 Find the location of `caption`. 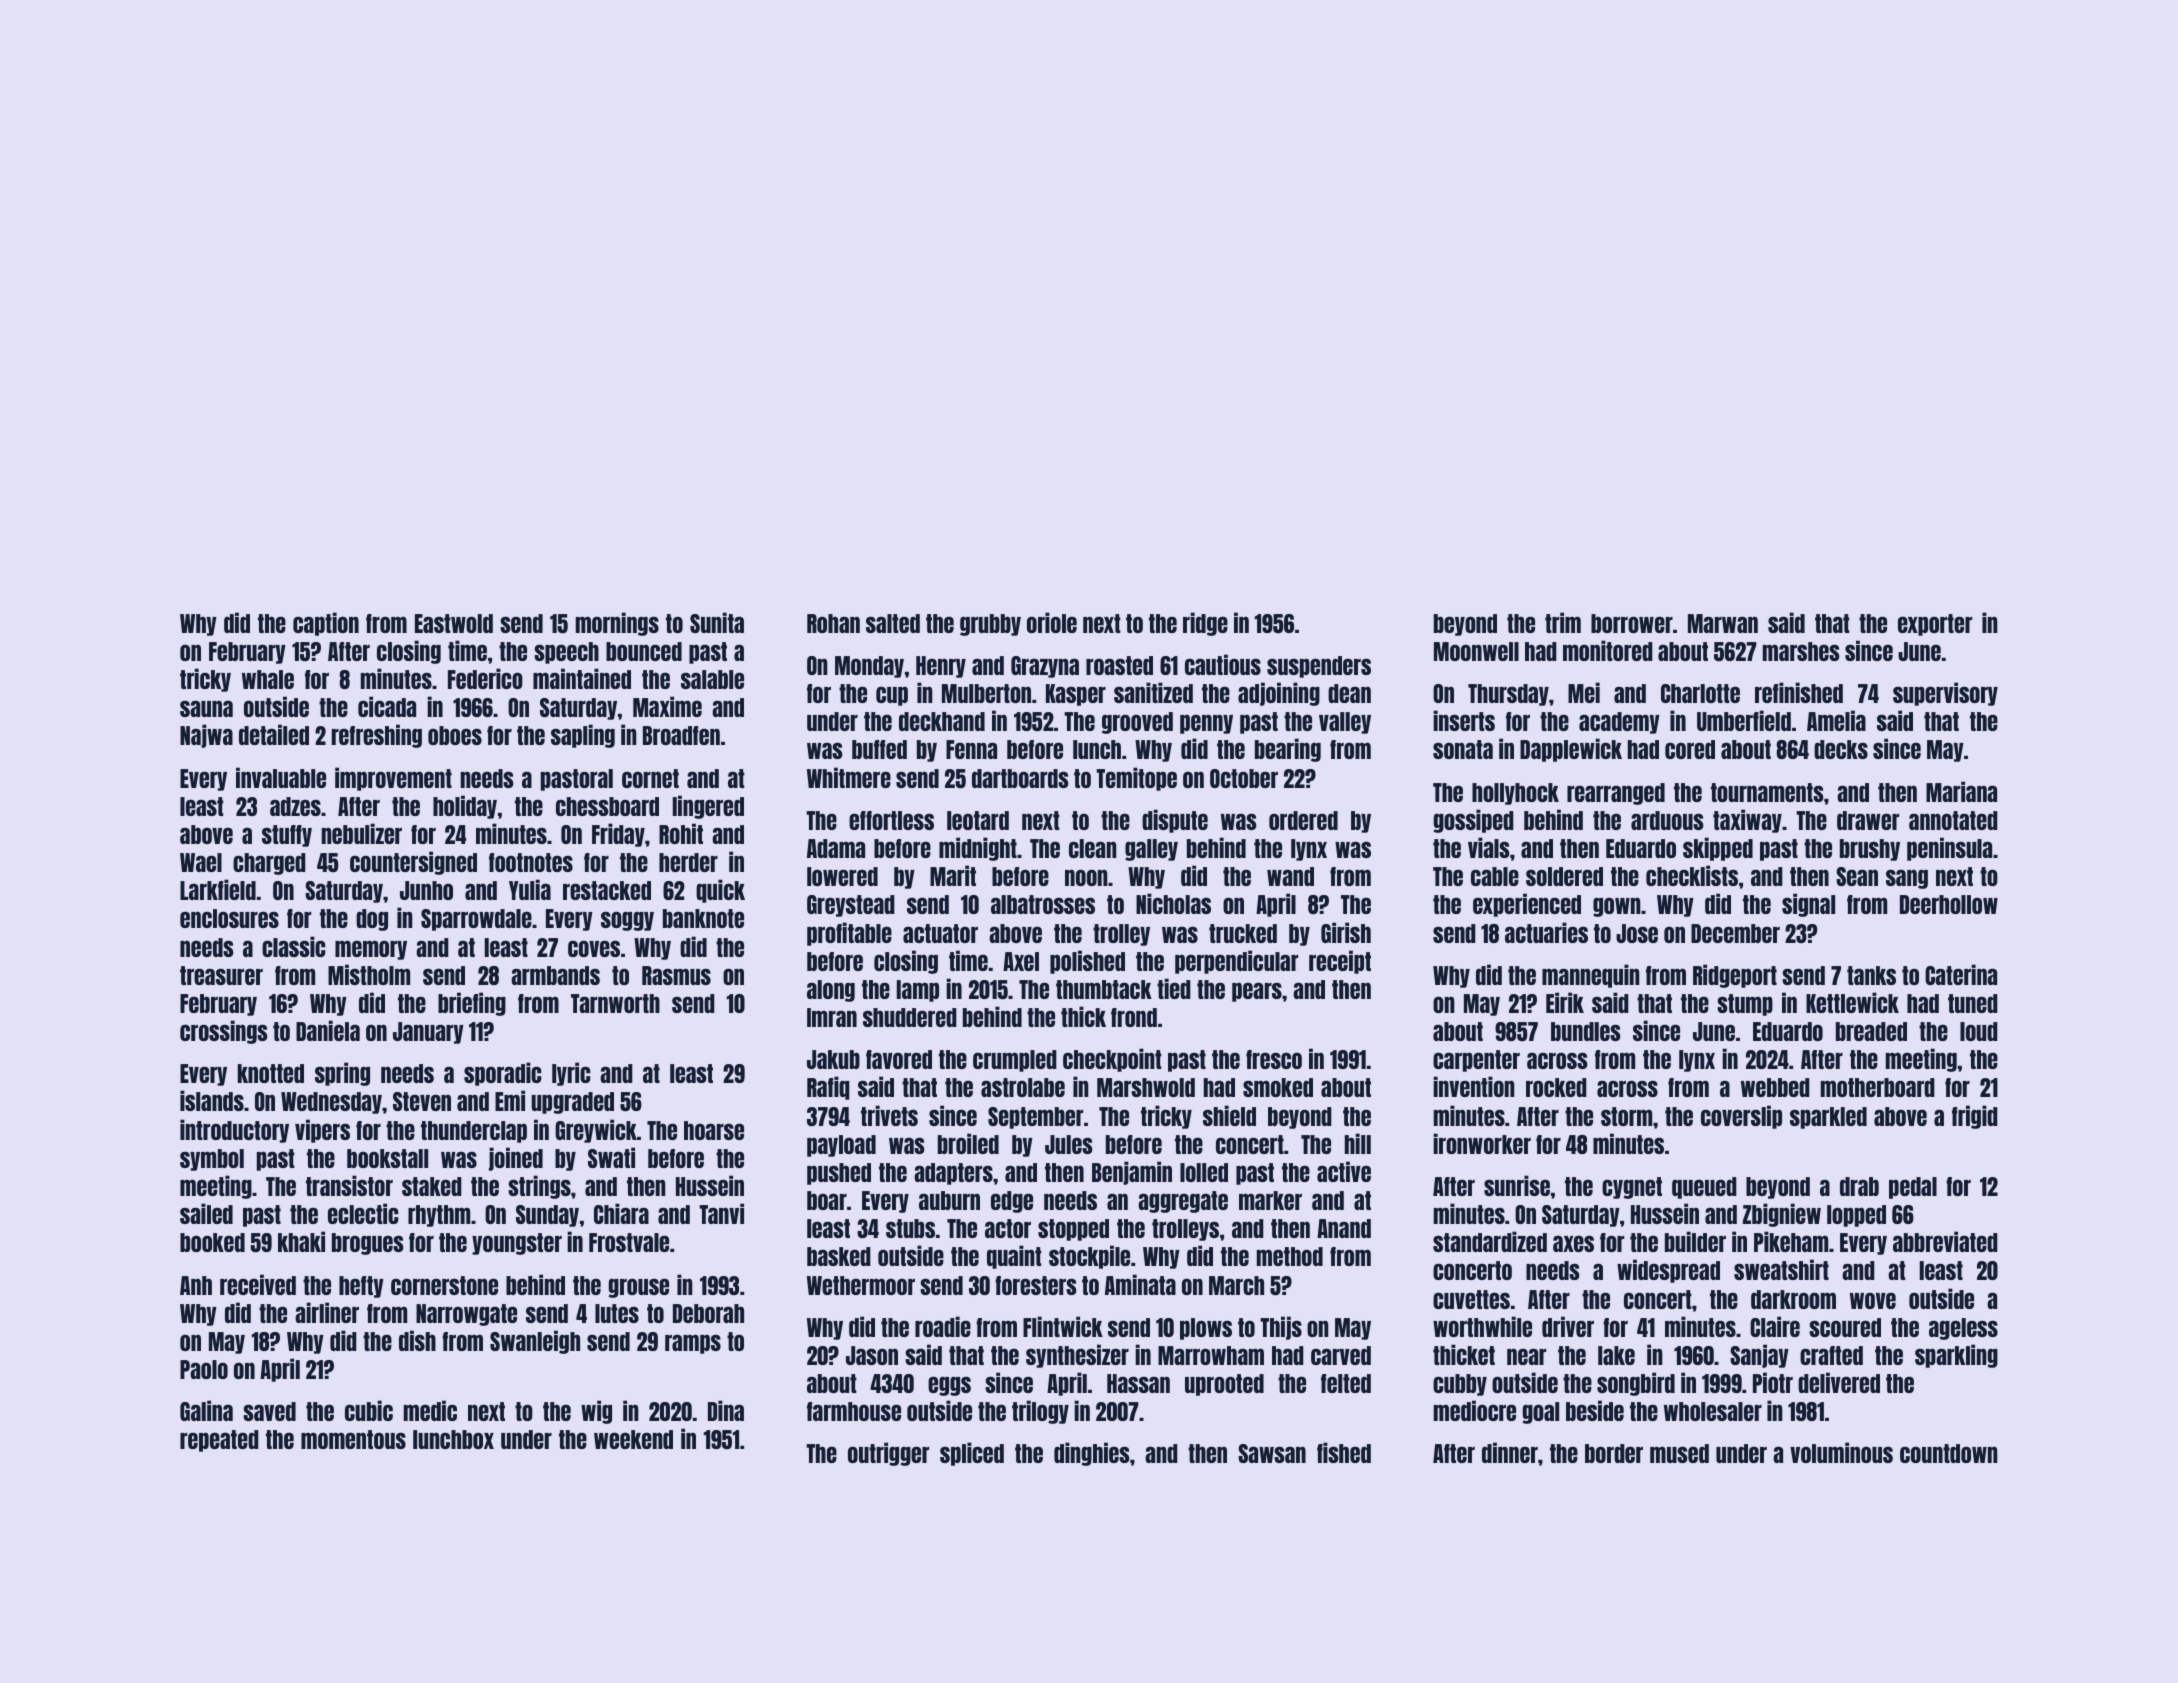

caption is located at coordinates (326, 624).
